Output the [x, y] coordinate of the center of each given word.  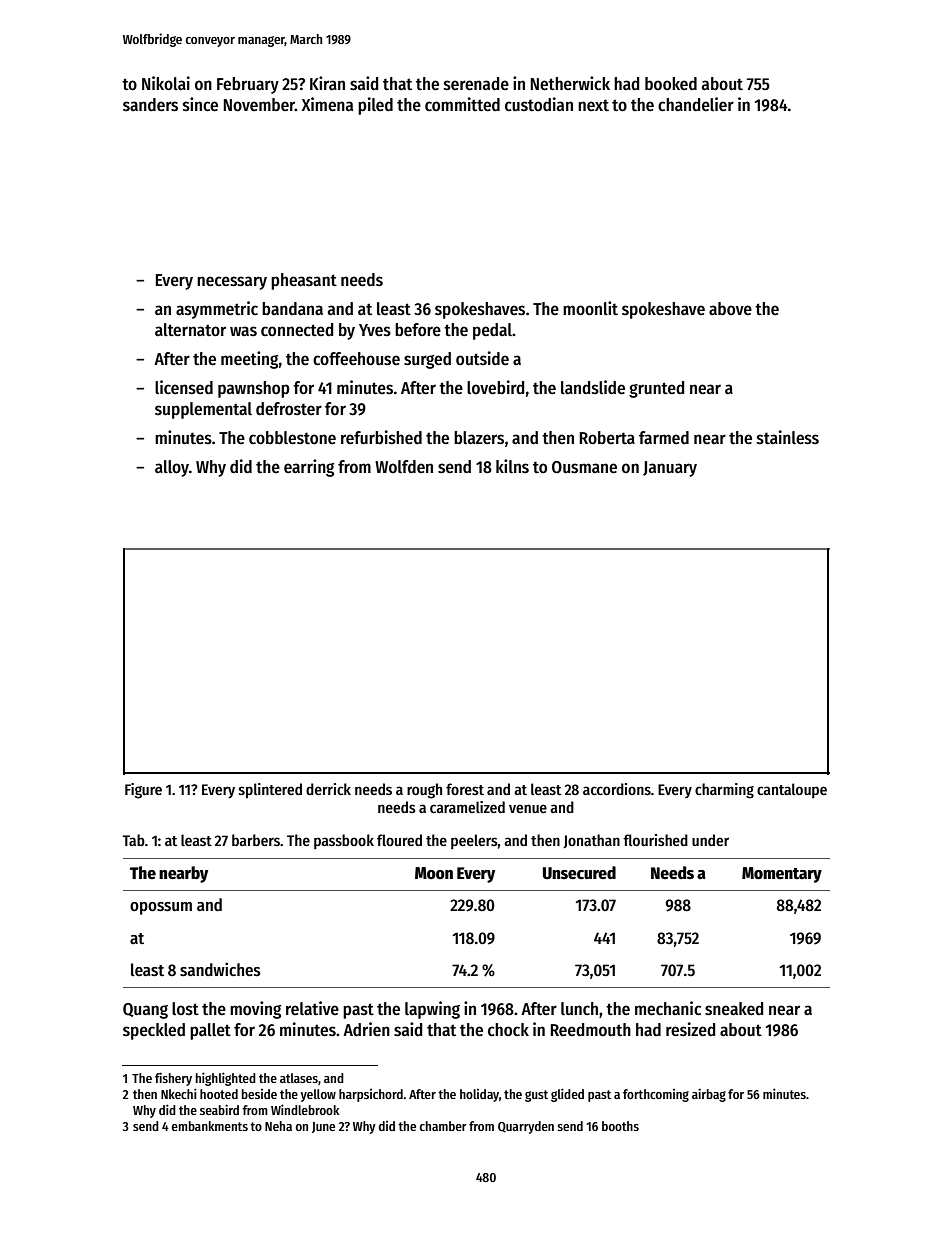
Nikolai [166, 83]
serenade [476, 84]
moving [255, 1010]
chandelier [696, 104]
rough [424, 791]
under [710, 840]
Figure [143, 791]
